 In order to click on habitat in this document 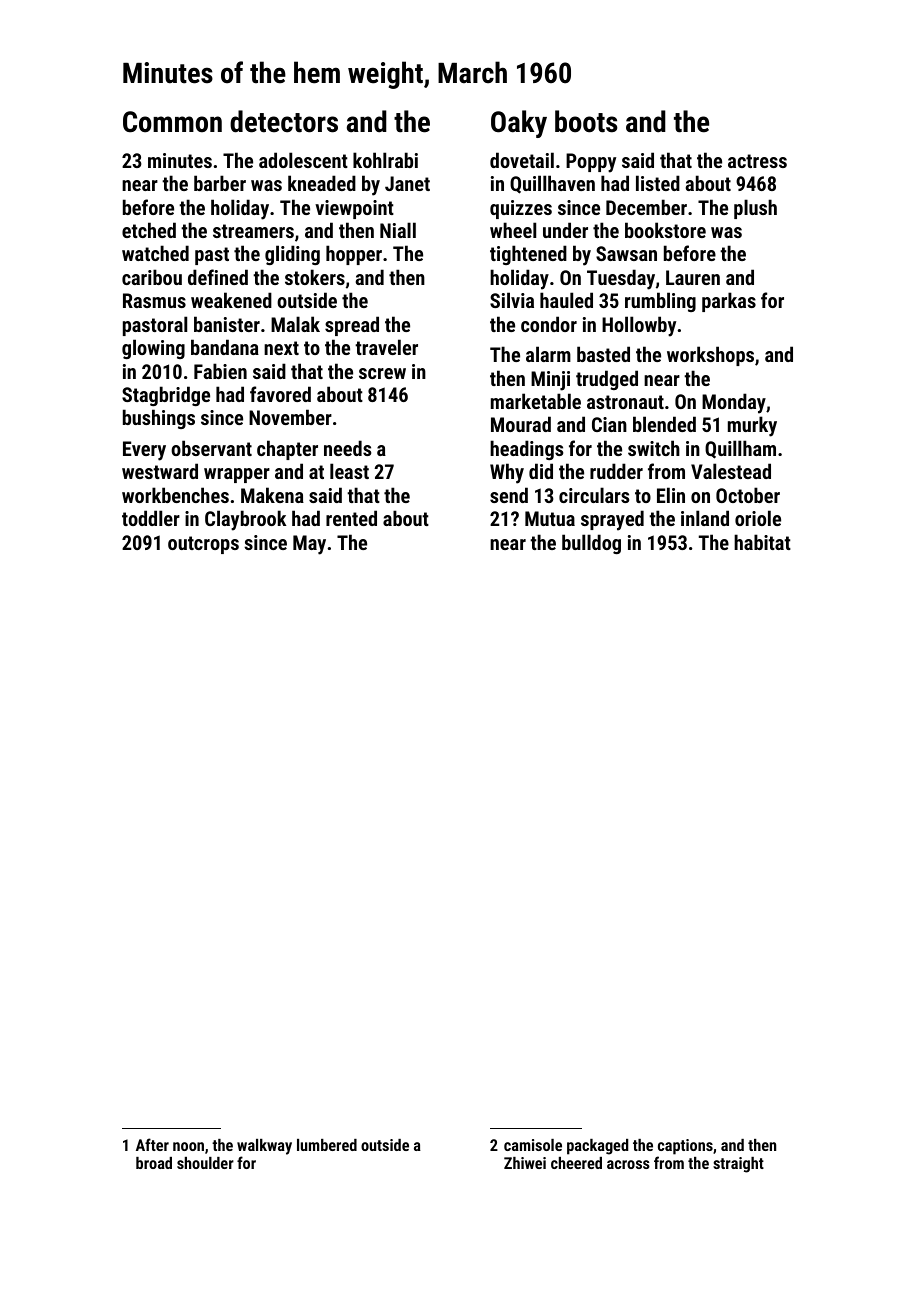, I will do `click(762, 542)`.
